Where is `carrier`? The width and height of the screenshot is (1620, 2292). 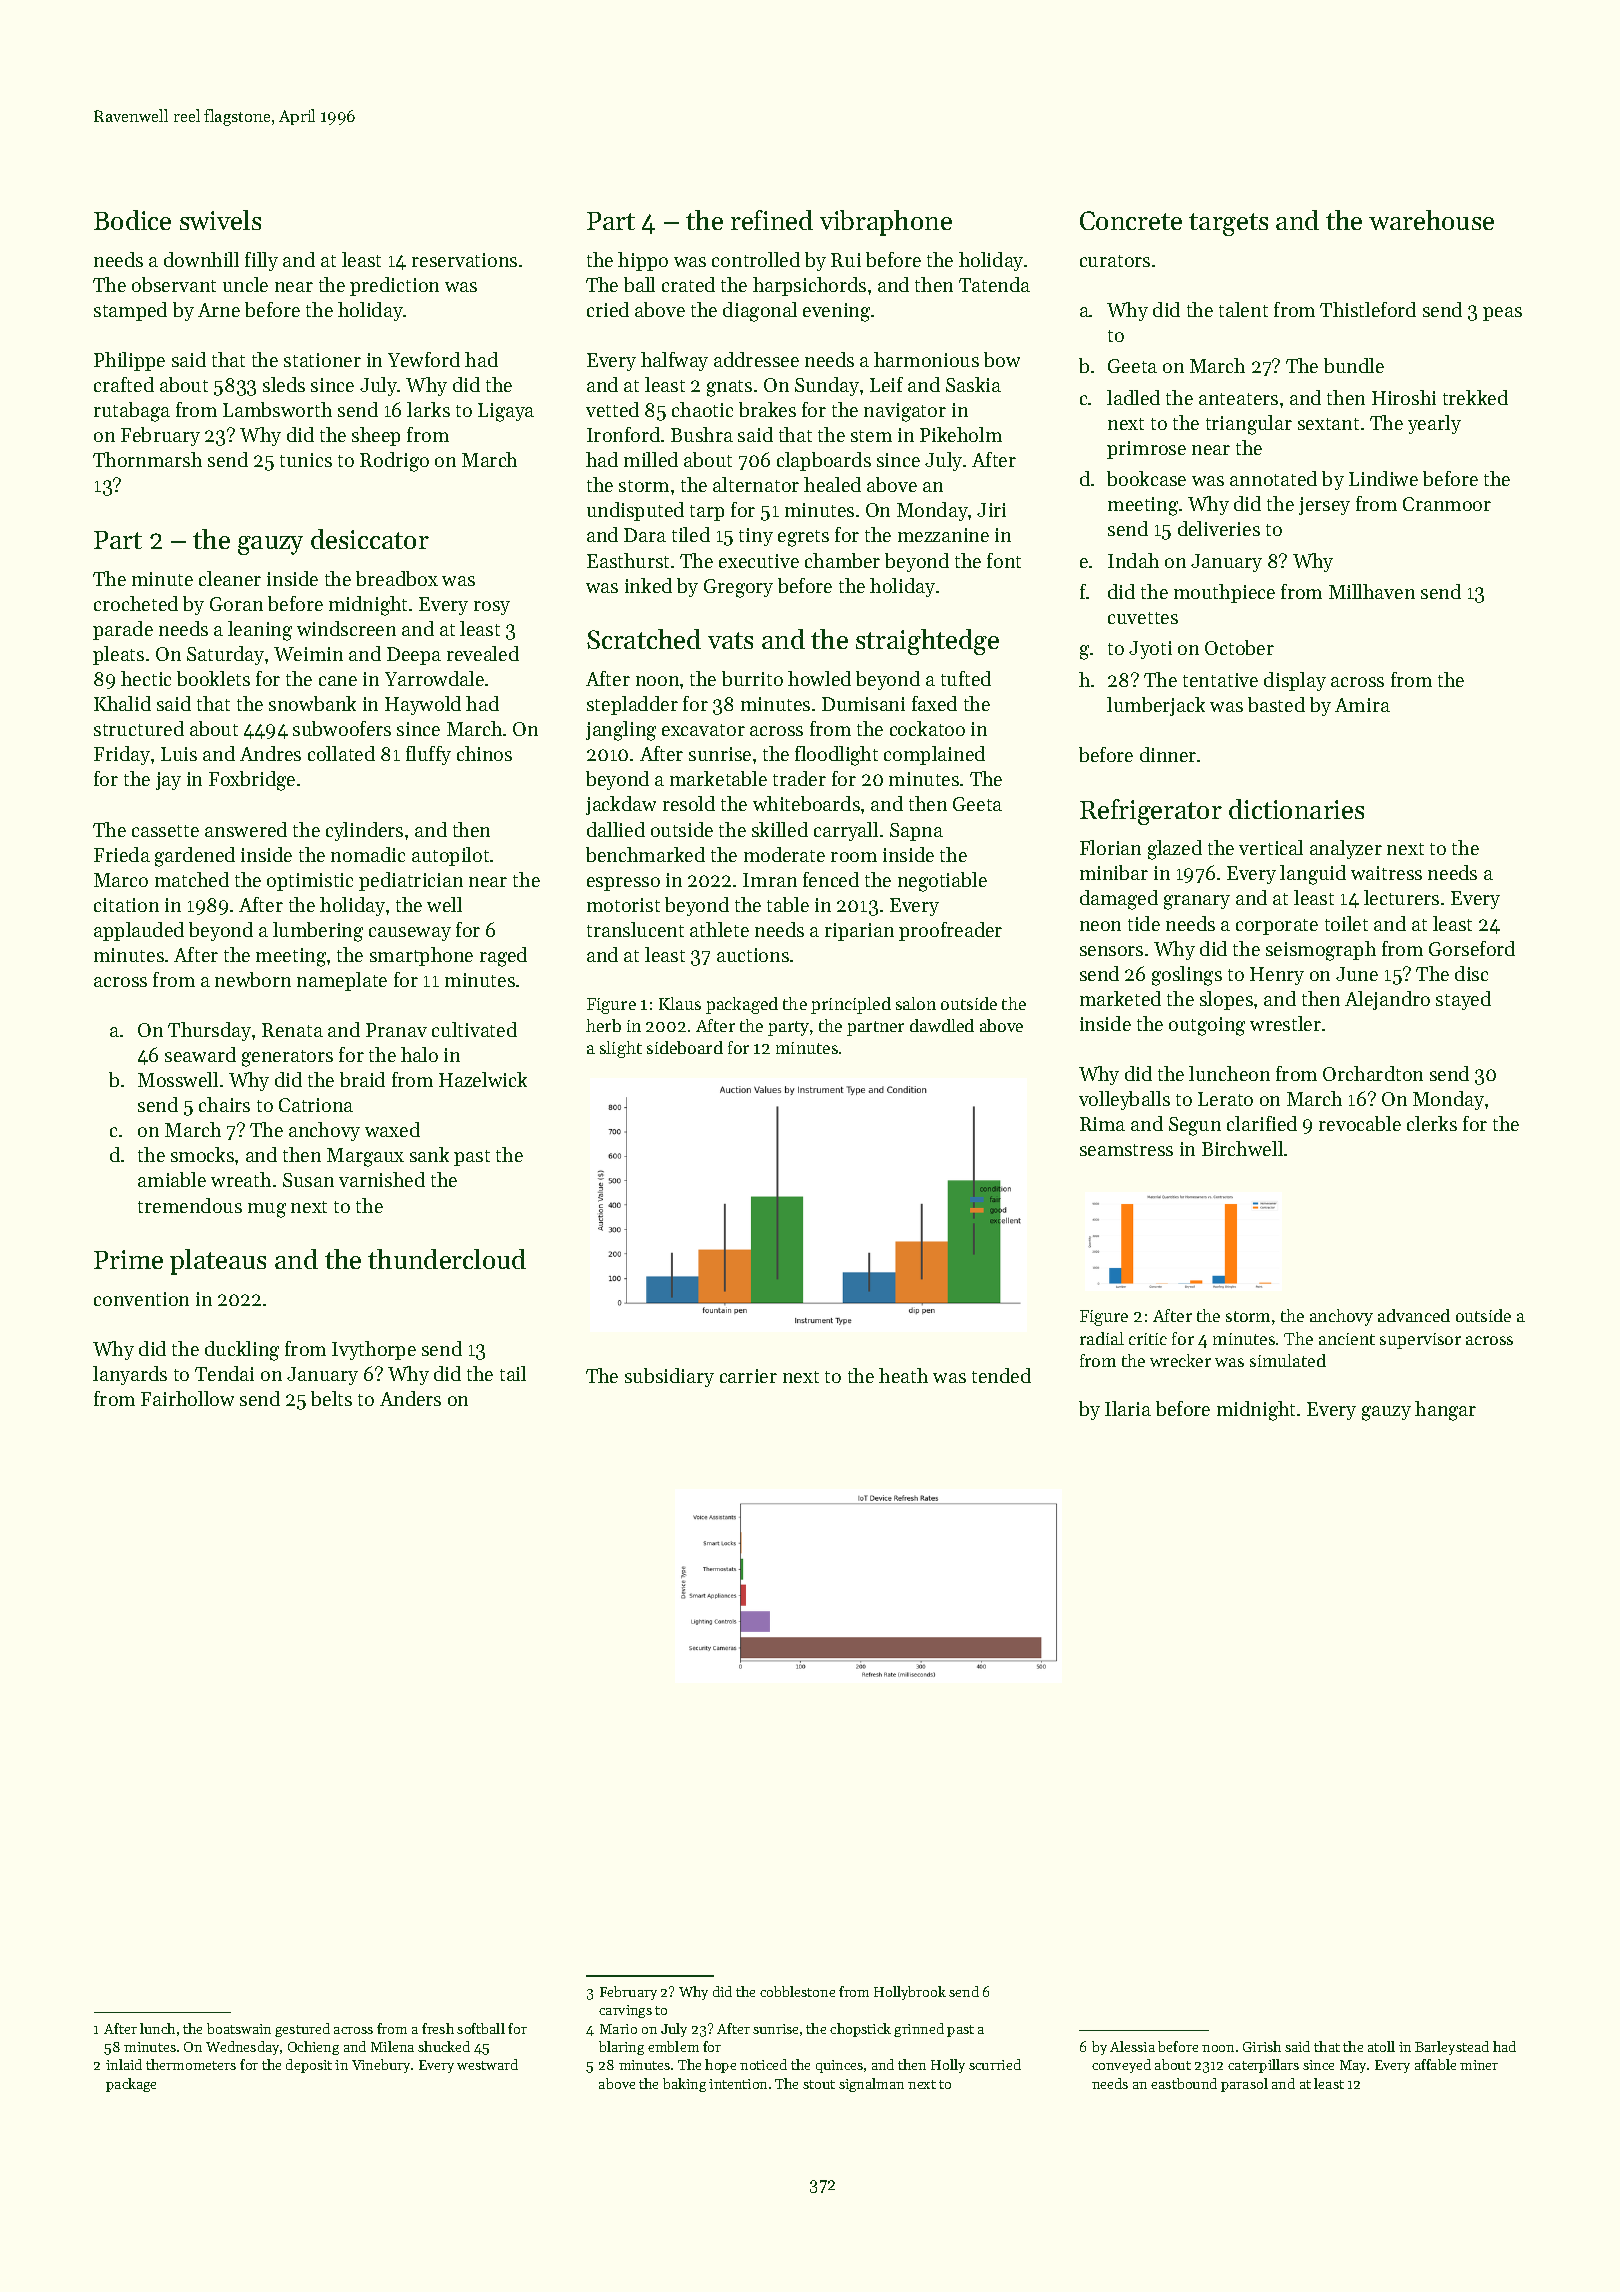 carrier is located at coordinates (748, 1376).
